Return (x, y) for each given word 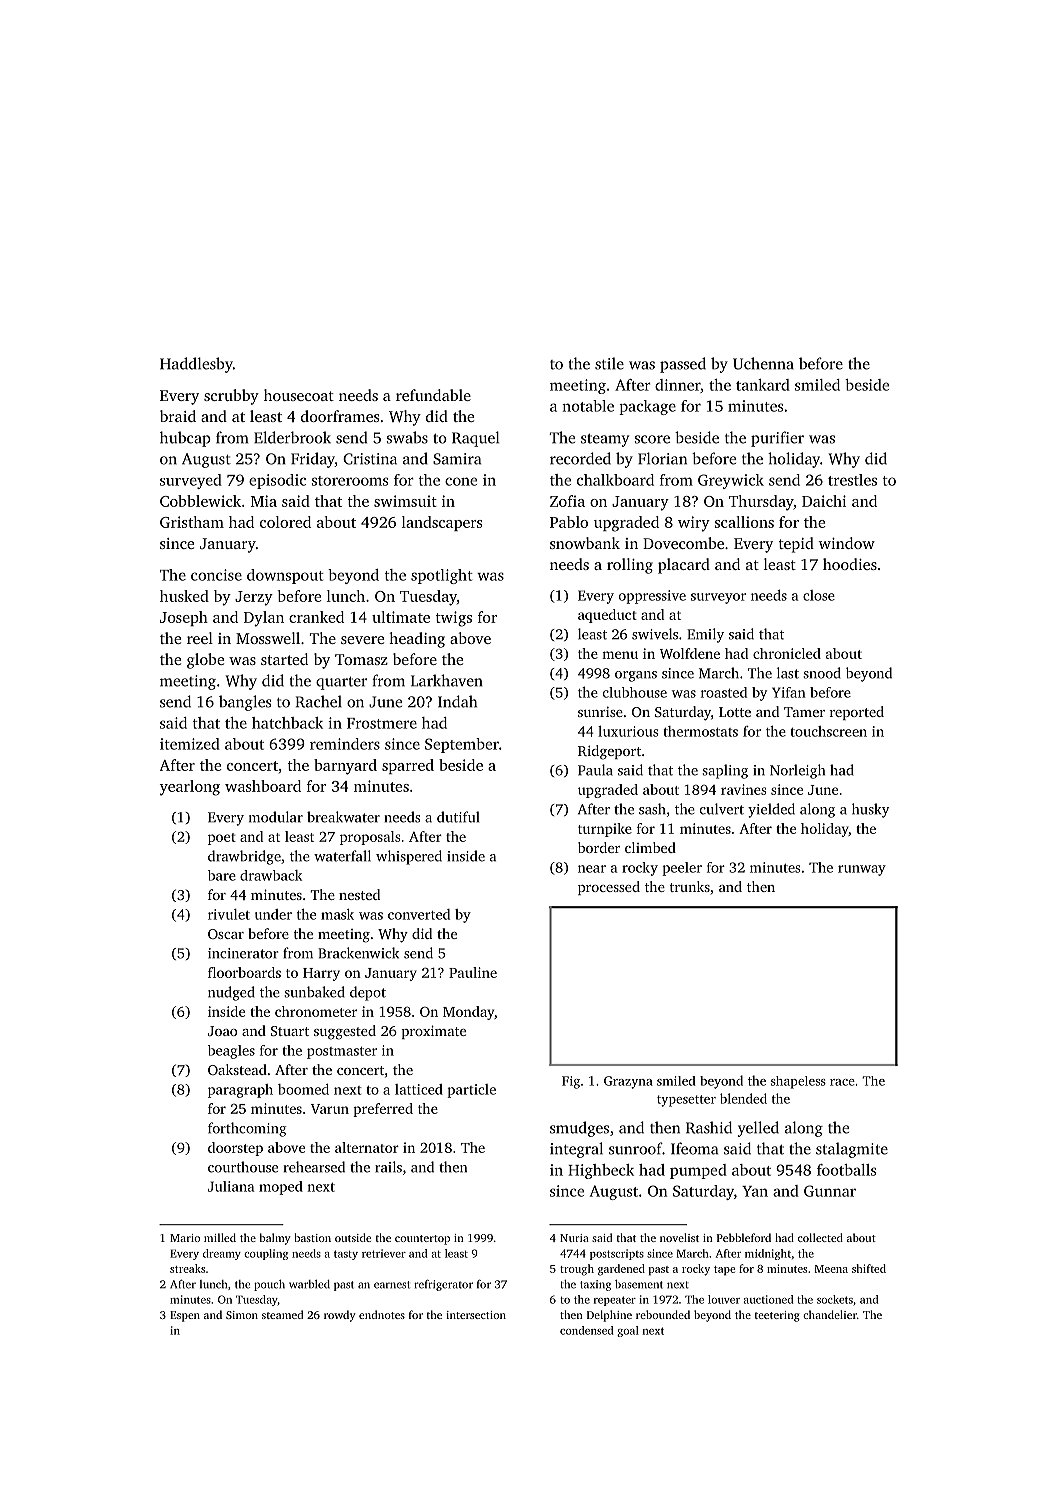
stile (609, 363)
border (599, 847)
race (842, 1082)
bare (222, 875)
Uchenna (763, 363)
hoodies (850, 564)
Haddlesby (196, 365)
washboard (263, 786)
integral (576, 1150)
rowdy (340, 1316)
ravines (744, 789)
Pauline (473, 972)
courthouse (243, 1167)
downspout (285, 576)
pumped (698, 1171)
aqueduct (607, 616)
